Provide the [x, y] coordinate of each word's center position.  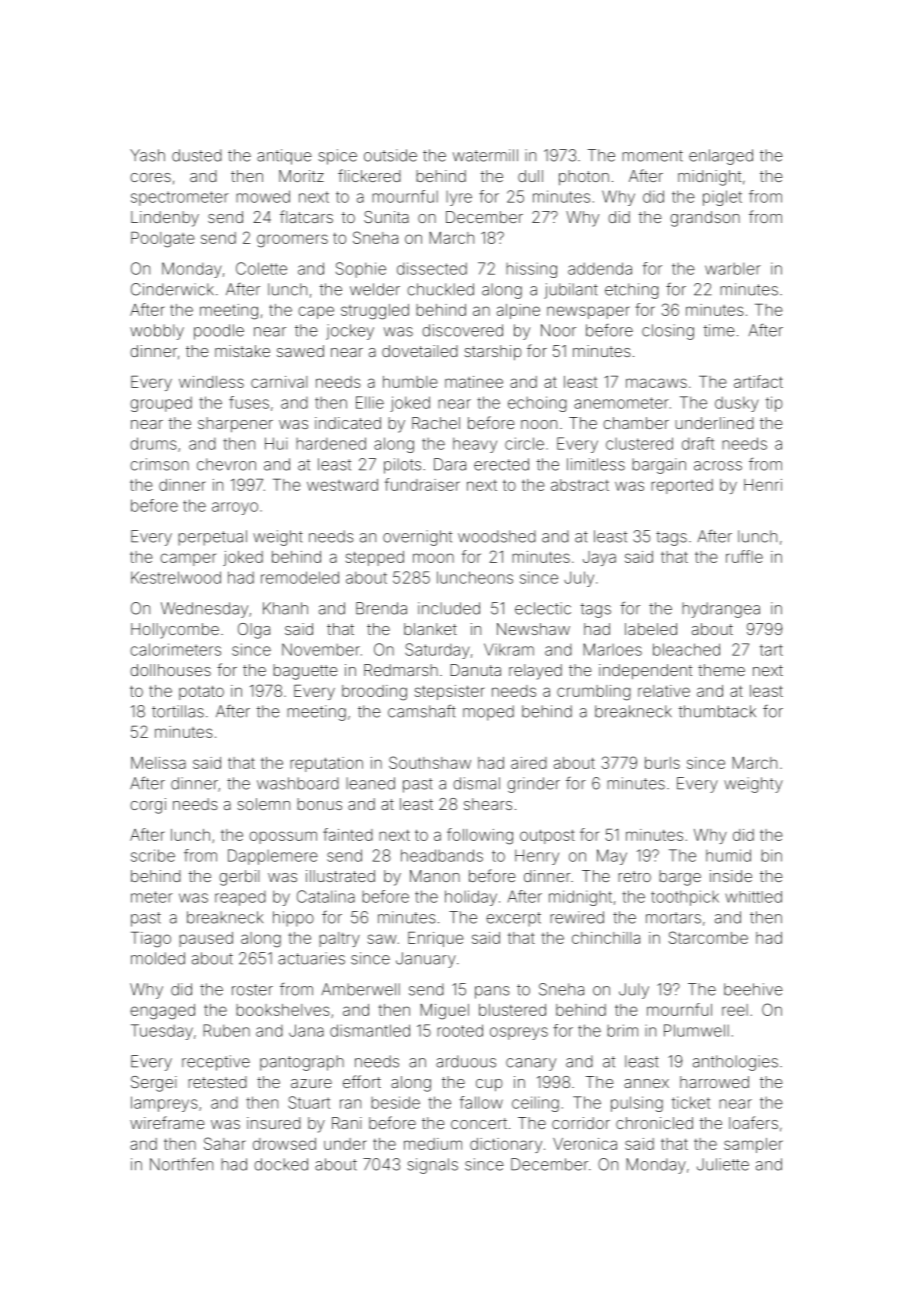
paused [206, 939]
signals [432, 1166]
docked [281, 1164]
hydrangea [721, 610]
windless [211, 382]
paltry [339, 939]
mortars [673, 918]
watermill [485, 155]
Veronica [585, 1144]
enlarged [721, 157]
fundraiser [422, 484]
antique [284, 157]
